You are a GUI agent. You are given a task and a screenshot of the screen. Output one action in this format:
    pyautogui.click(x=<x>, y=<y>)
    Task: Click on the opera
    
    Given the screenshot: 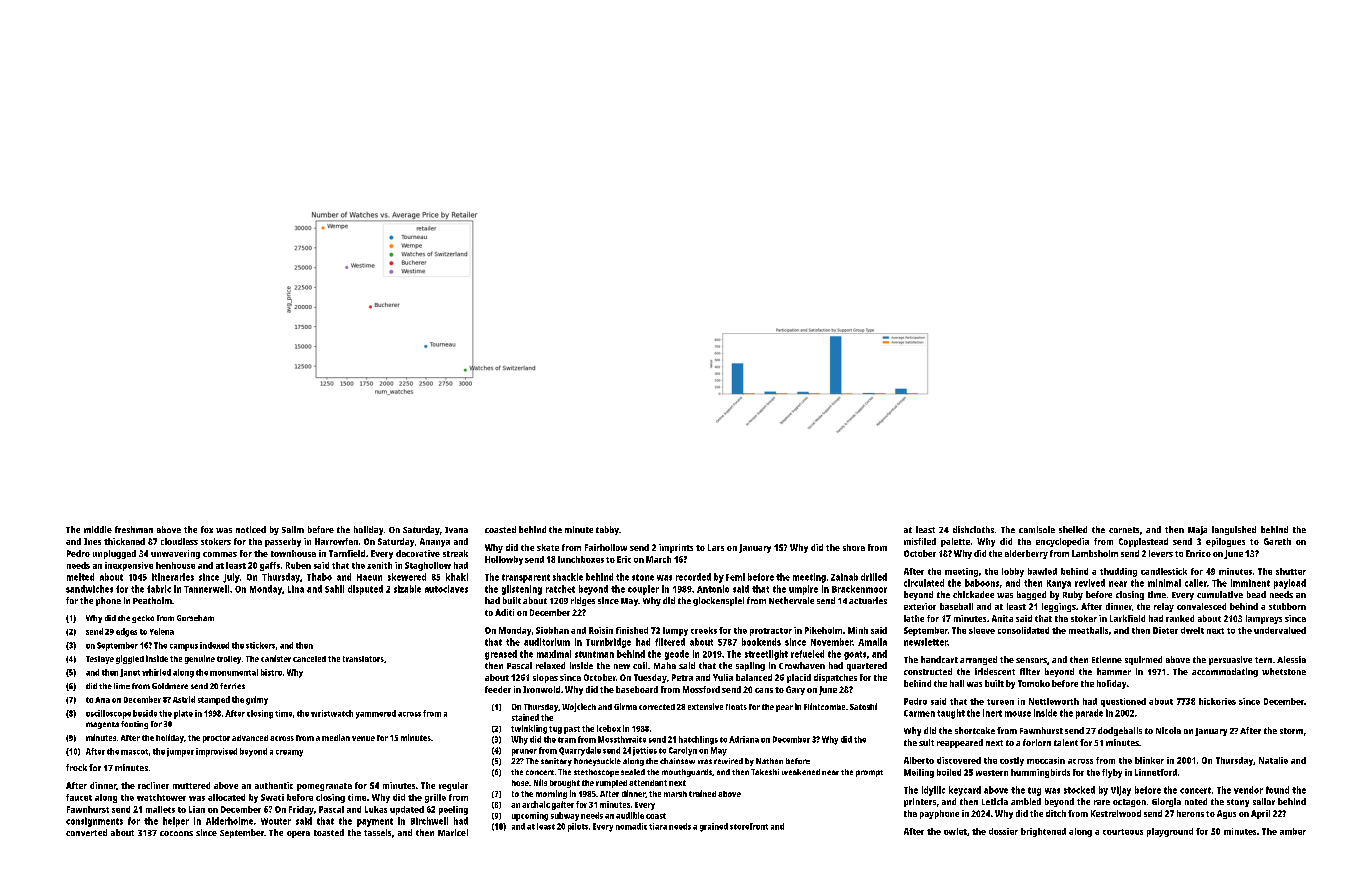 What is the action you would take?
    pyautogui.click(x=298, y=834)
